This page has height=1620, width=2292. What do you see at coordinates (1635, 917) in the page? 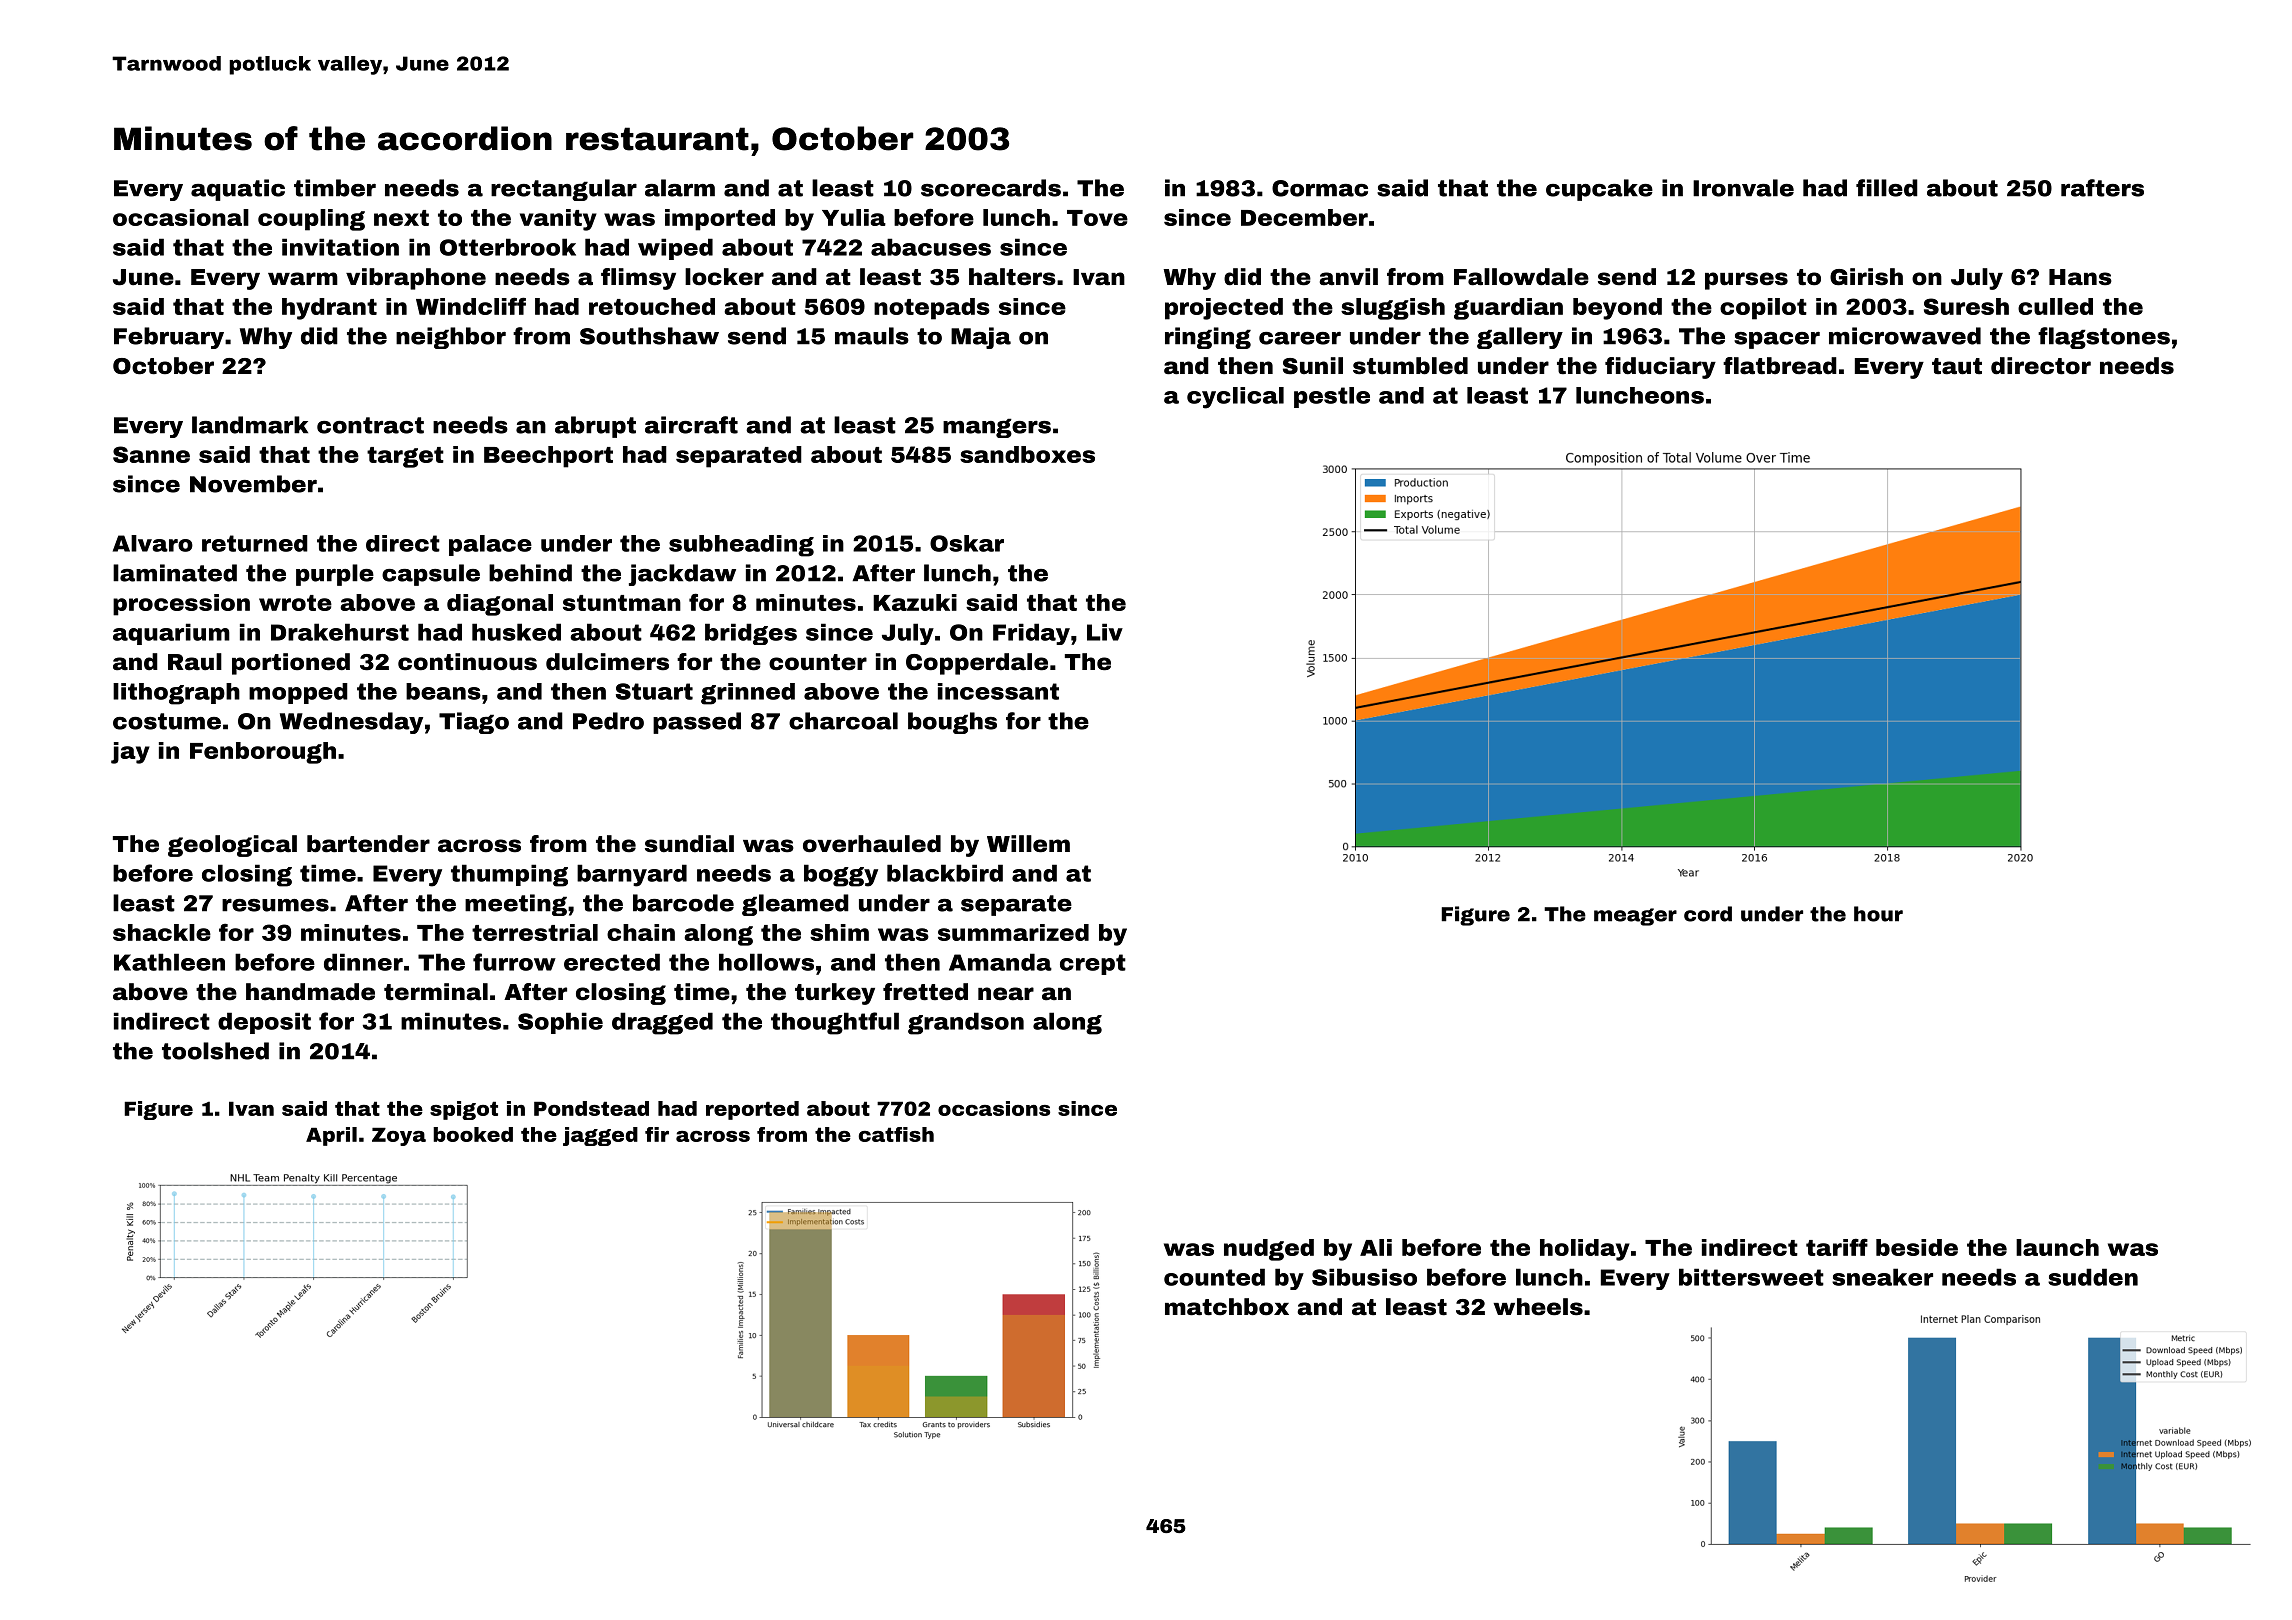
I see `meager` at bounding box center [1635, 917].
